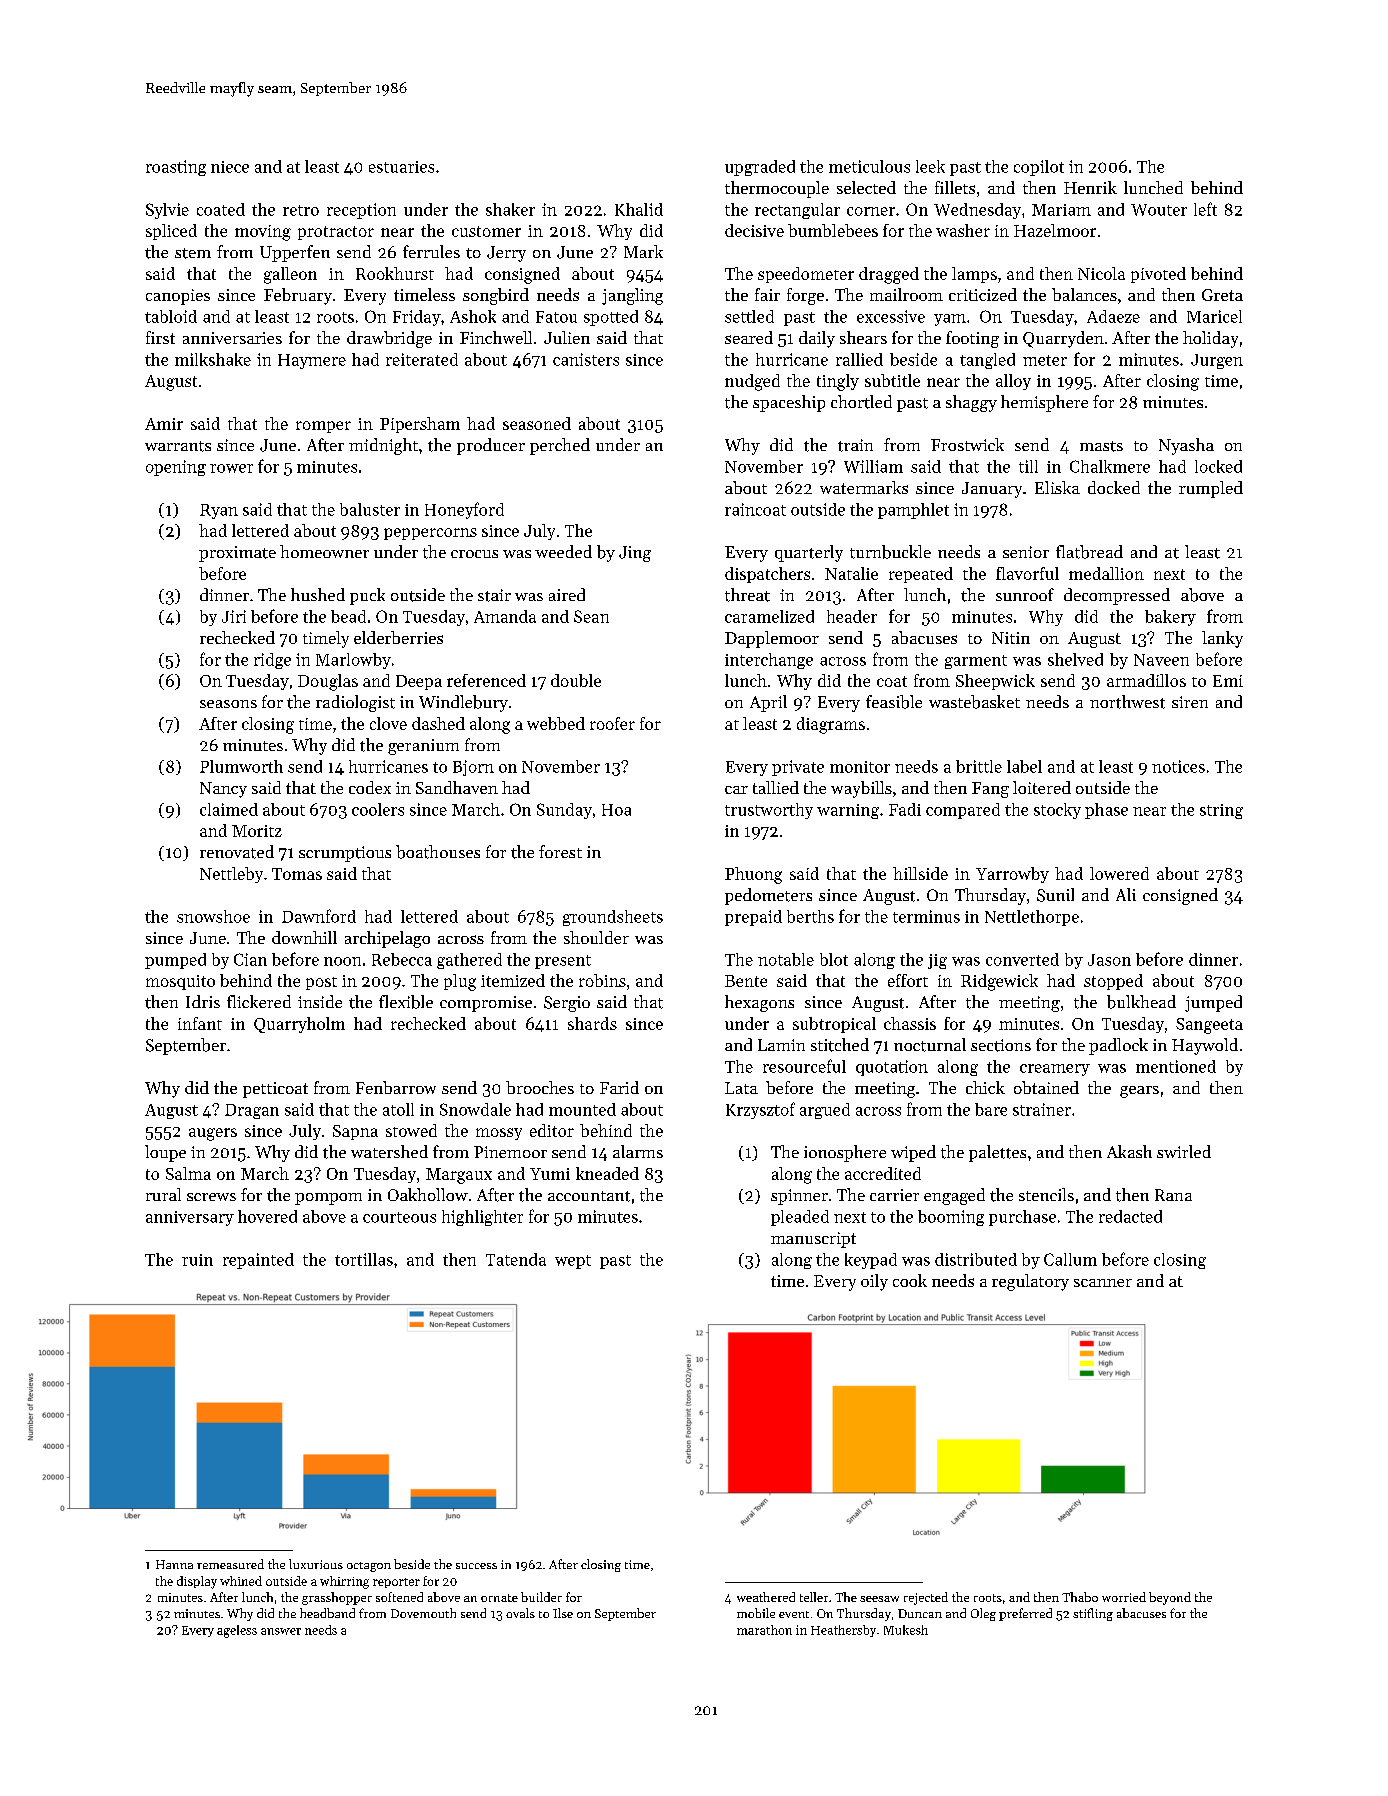 The image size is (1388, 1796). I want to click on blot, so click(834, 959).
